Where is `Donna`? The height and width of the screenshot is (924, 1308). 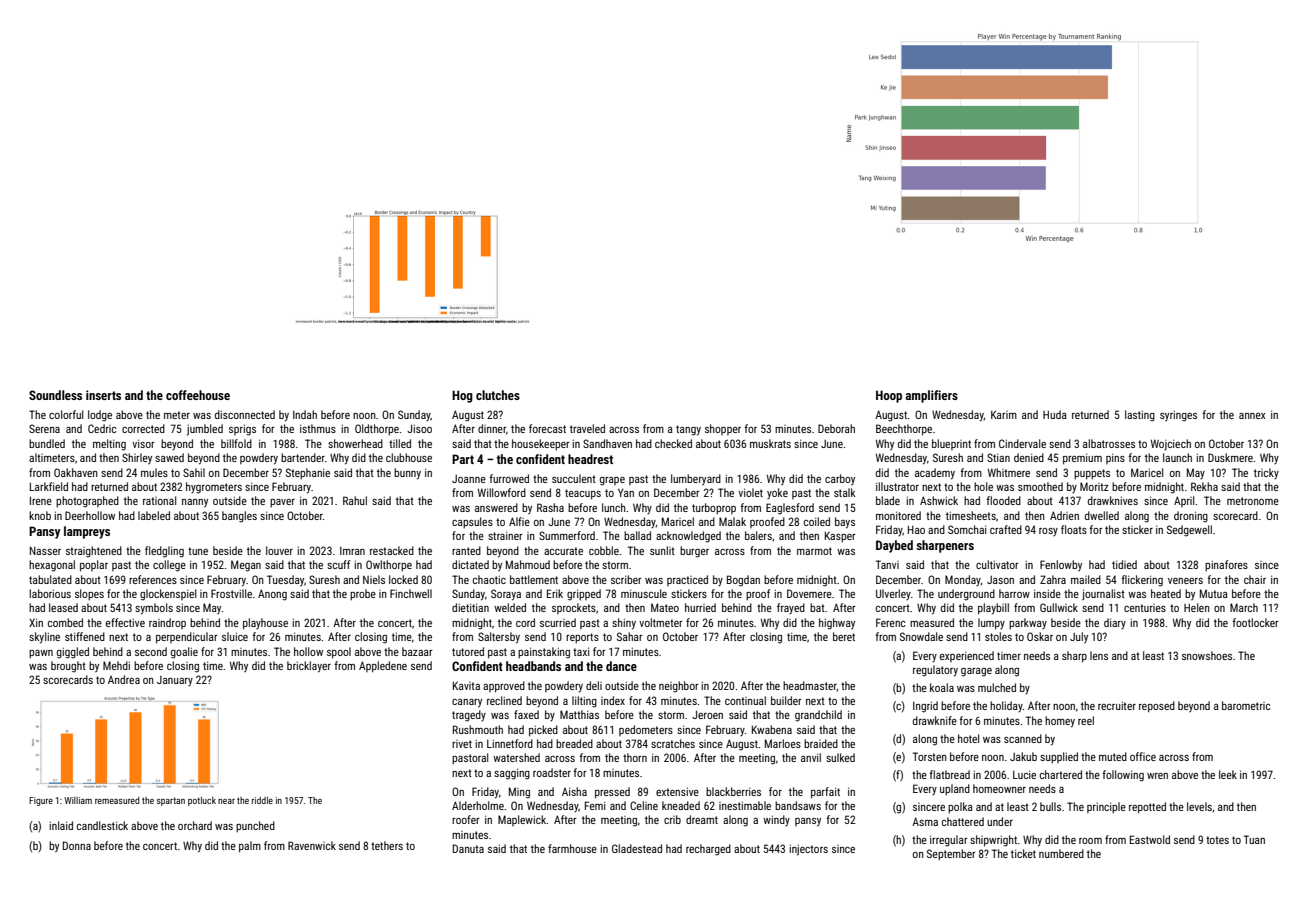
Donna is located at coordinates (77, 845).
